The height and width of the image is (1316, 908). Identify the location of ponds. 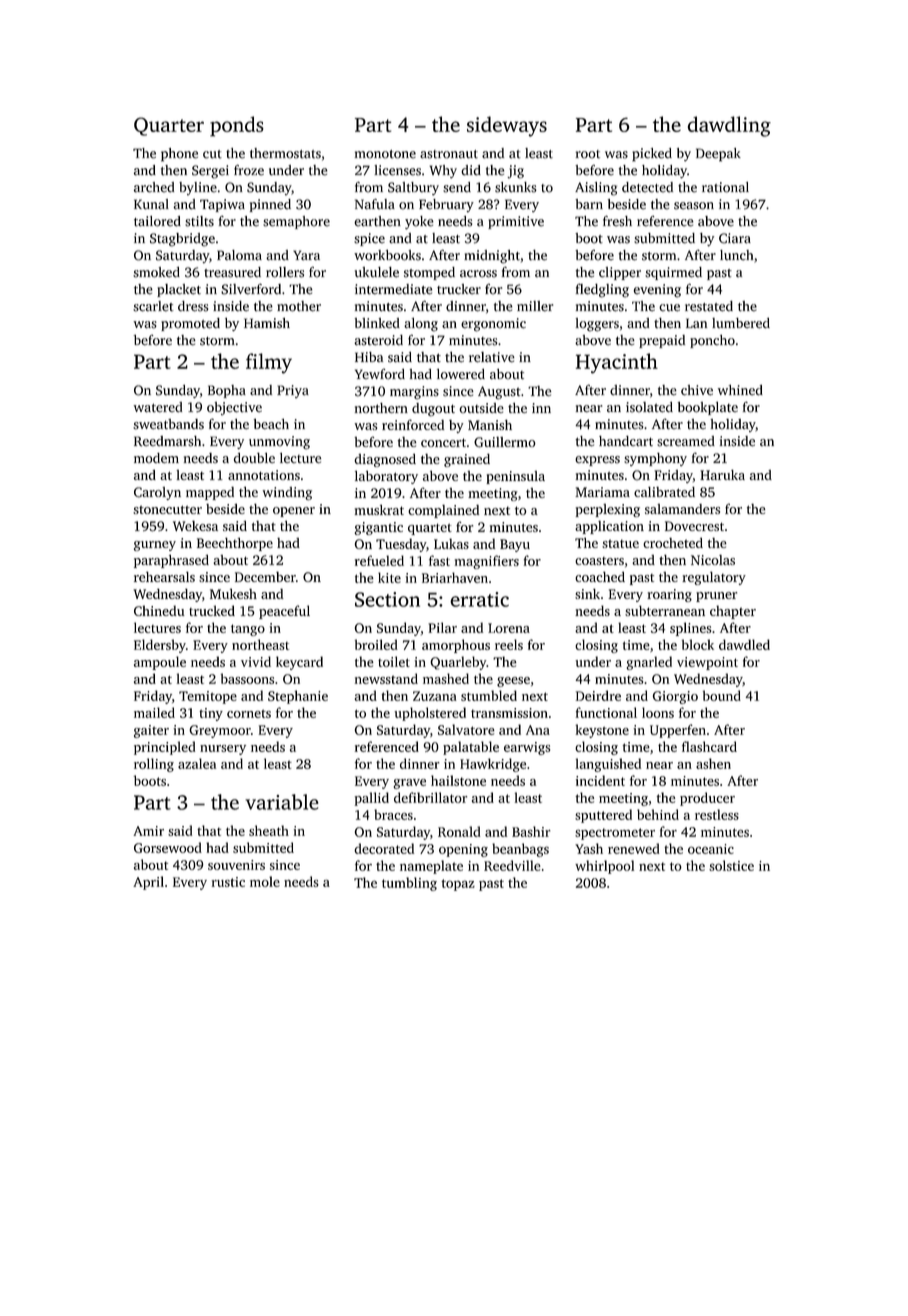
(237, 126).
